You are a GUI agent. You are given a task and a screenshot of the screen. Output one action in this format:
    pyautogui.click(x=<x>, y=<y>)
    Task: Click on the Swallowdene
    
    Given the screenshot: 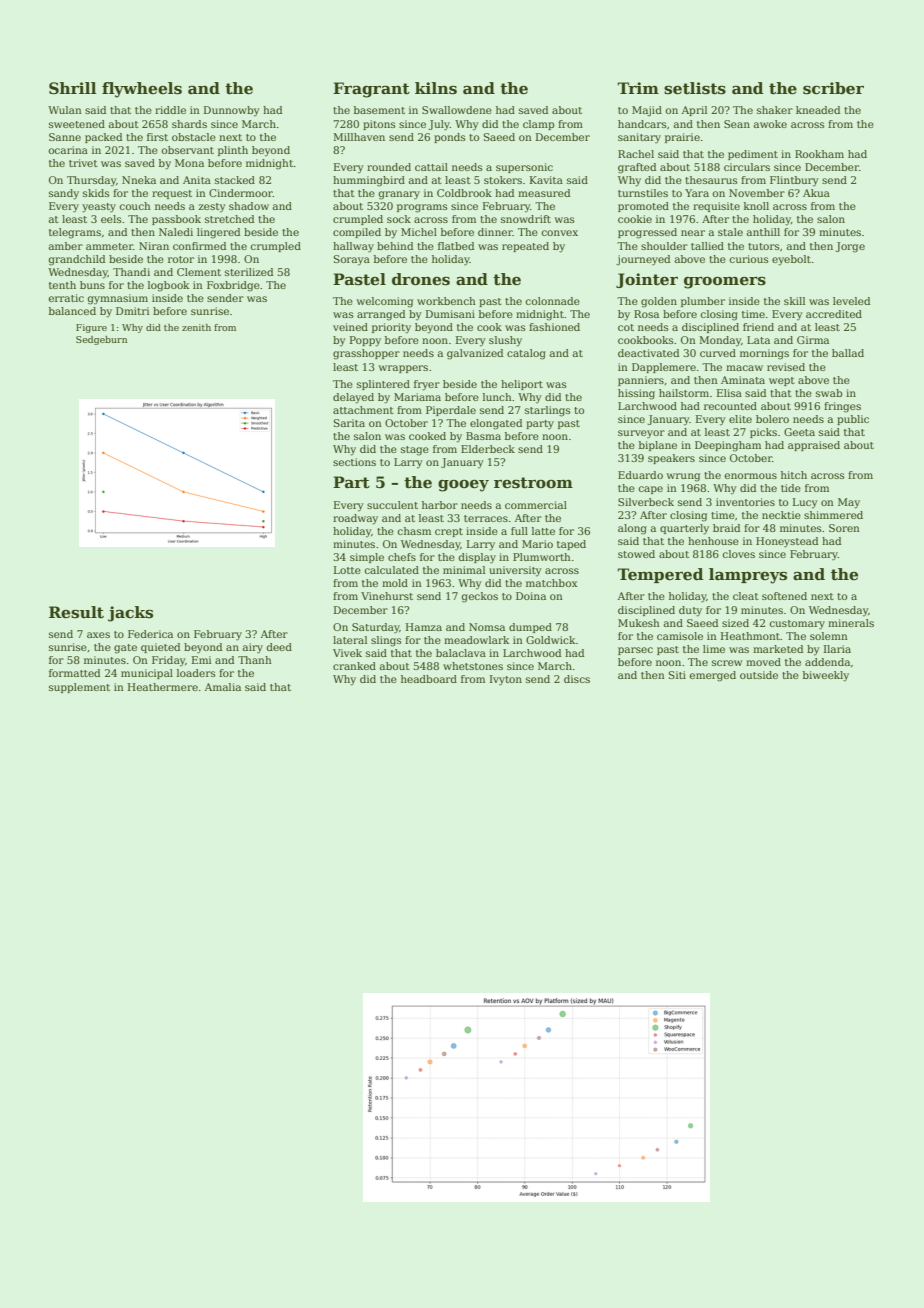 What is the action you would take?
    pyautogui.click(x=457, y=110)
